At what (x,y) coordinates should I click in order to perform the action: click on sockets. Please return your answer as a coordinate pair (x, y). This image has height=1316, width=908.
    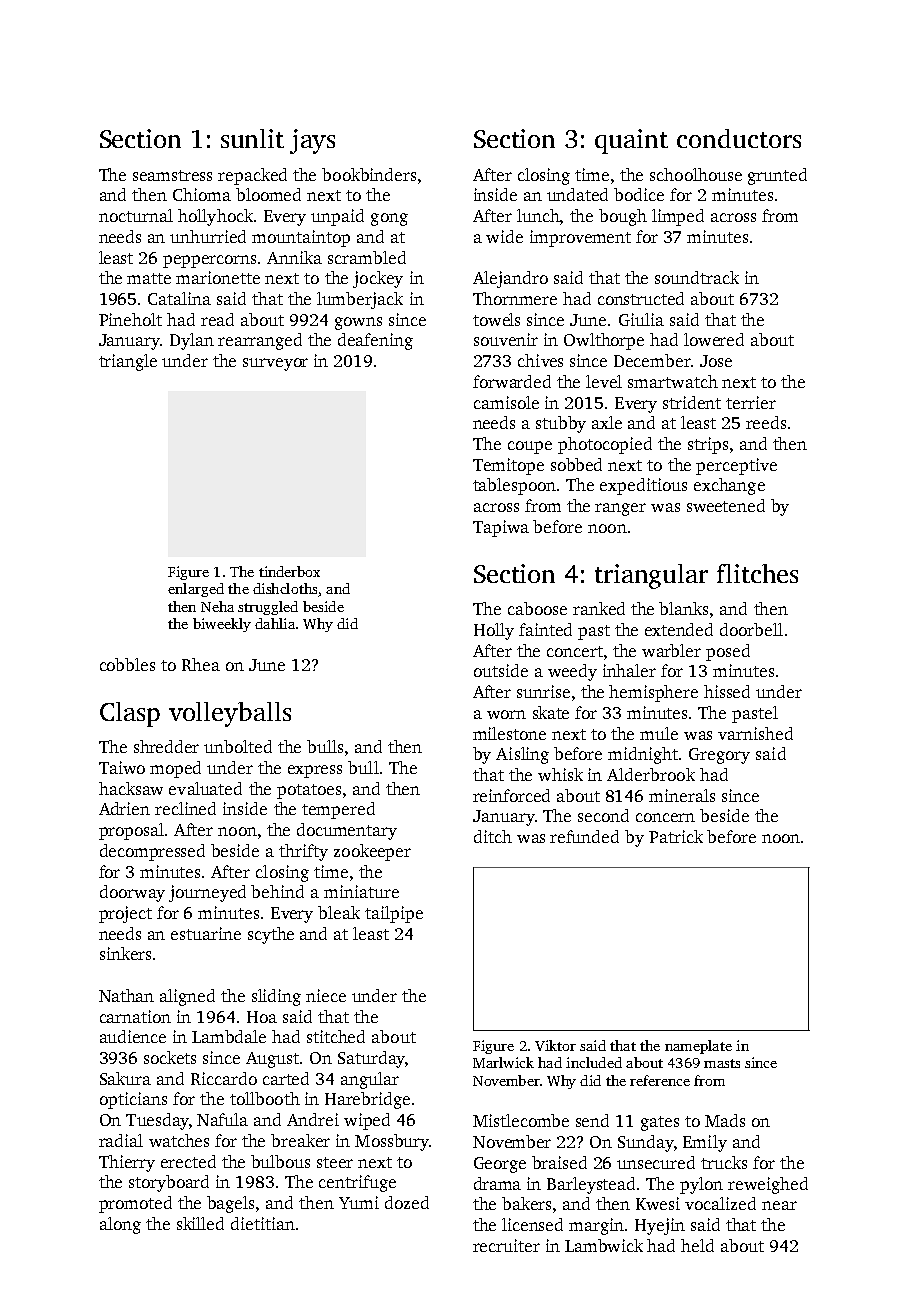
    Looking at the image, I should click on (170, 1057).
